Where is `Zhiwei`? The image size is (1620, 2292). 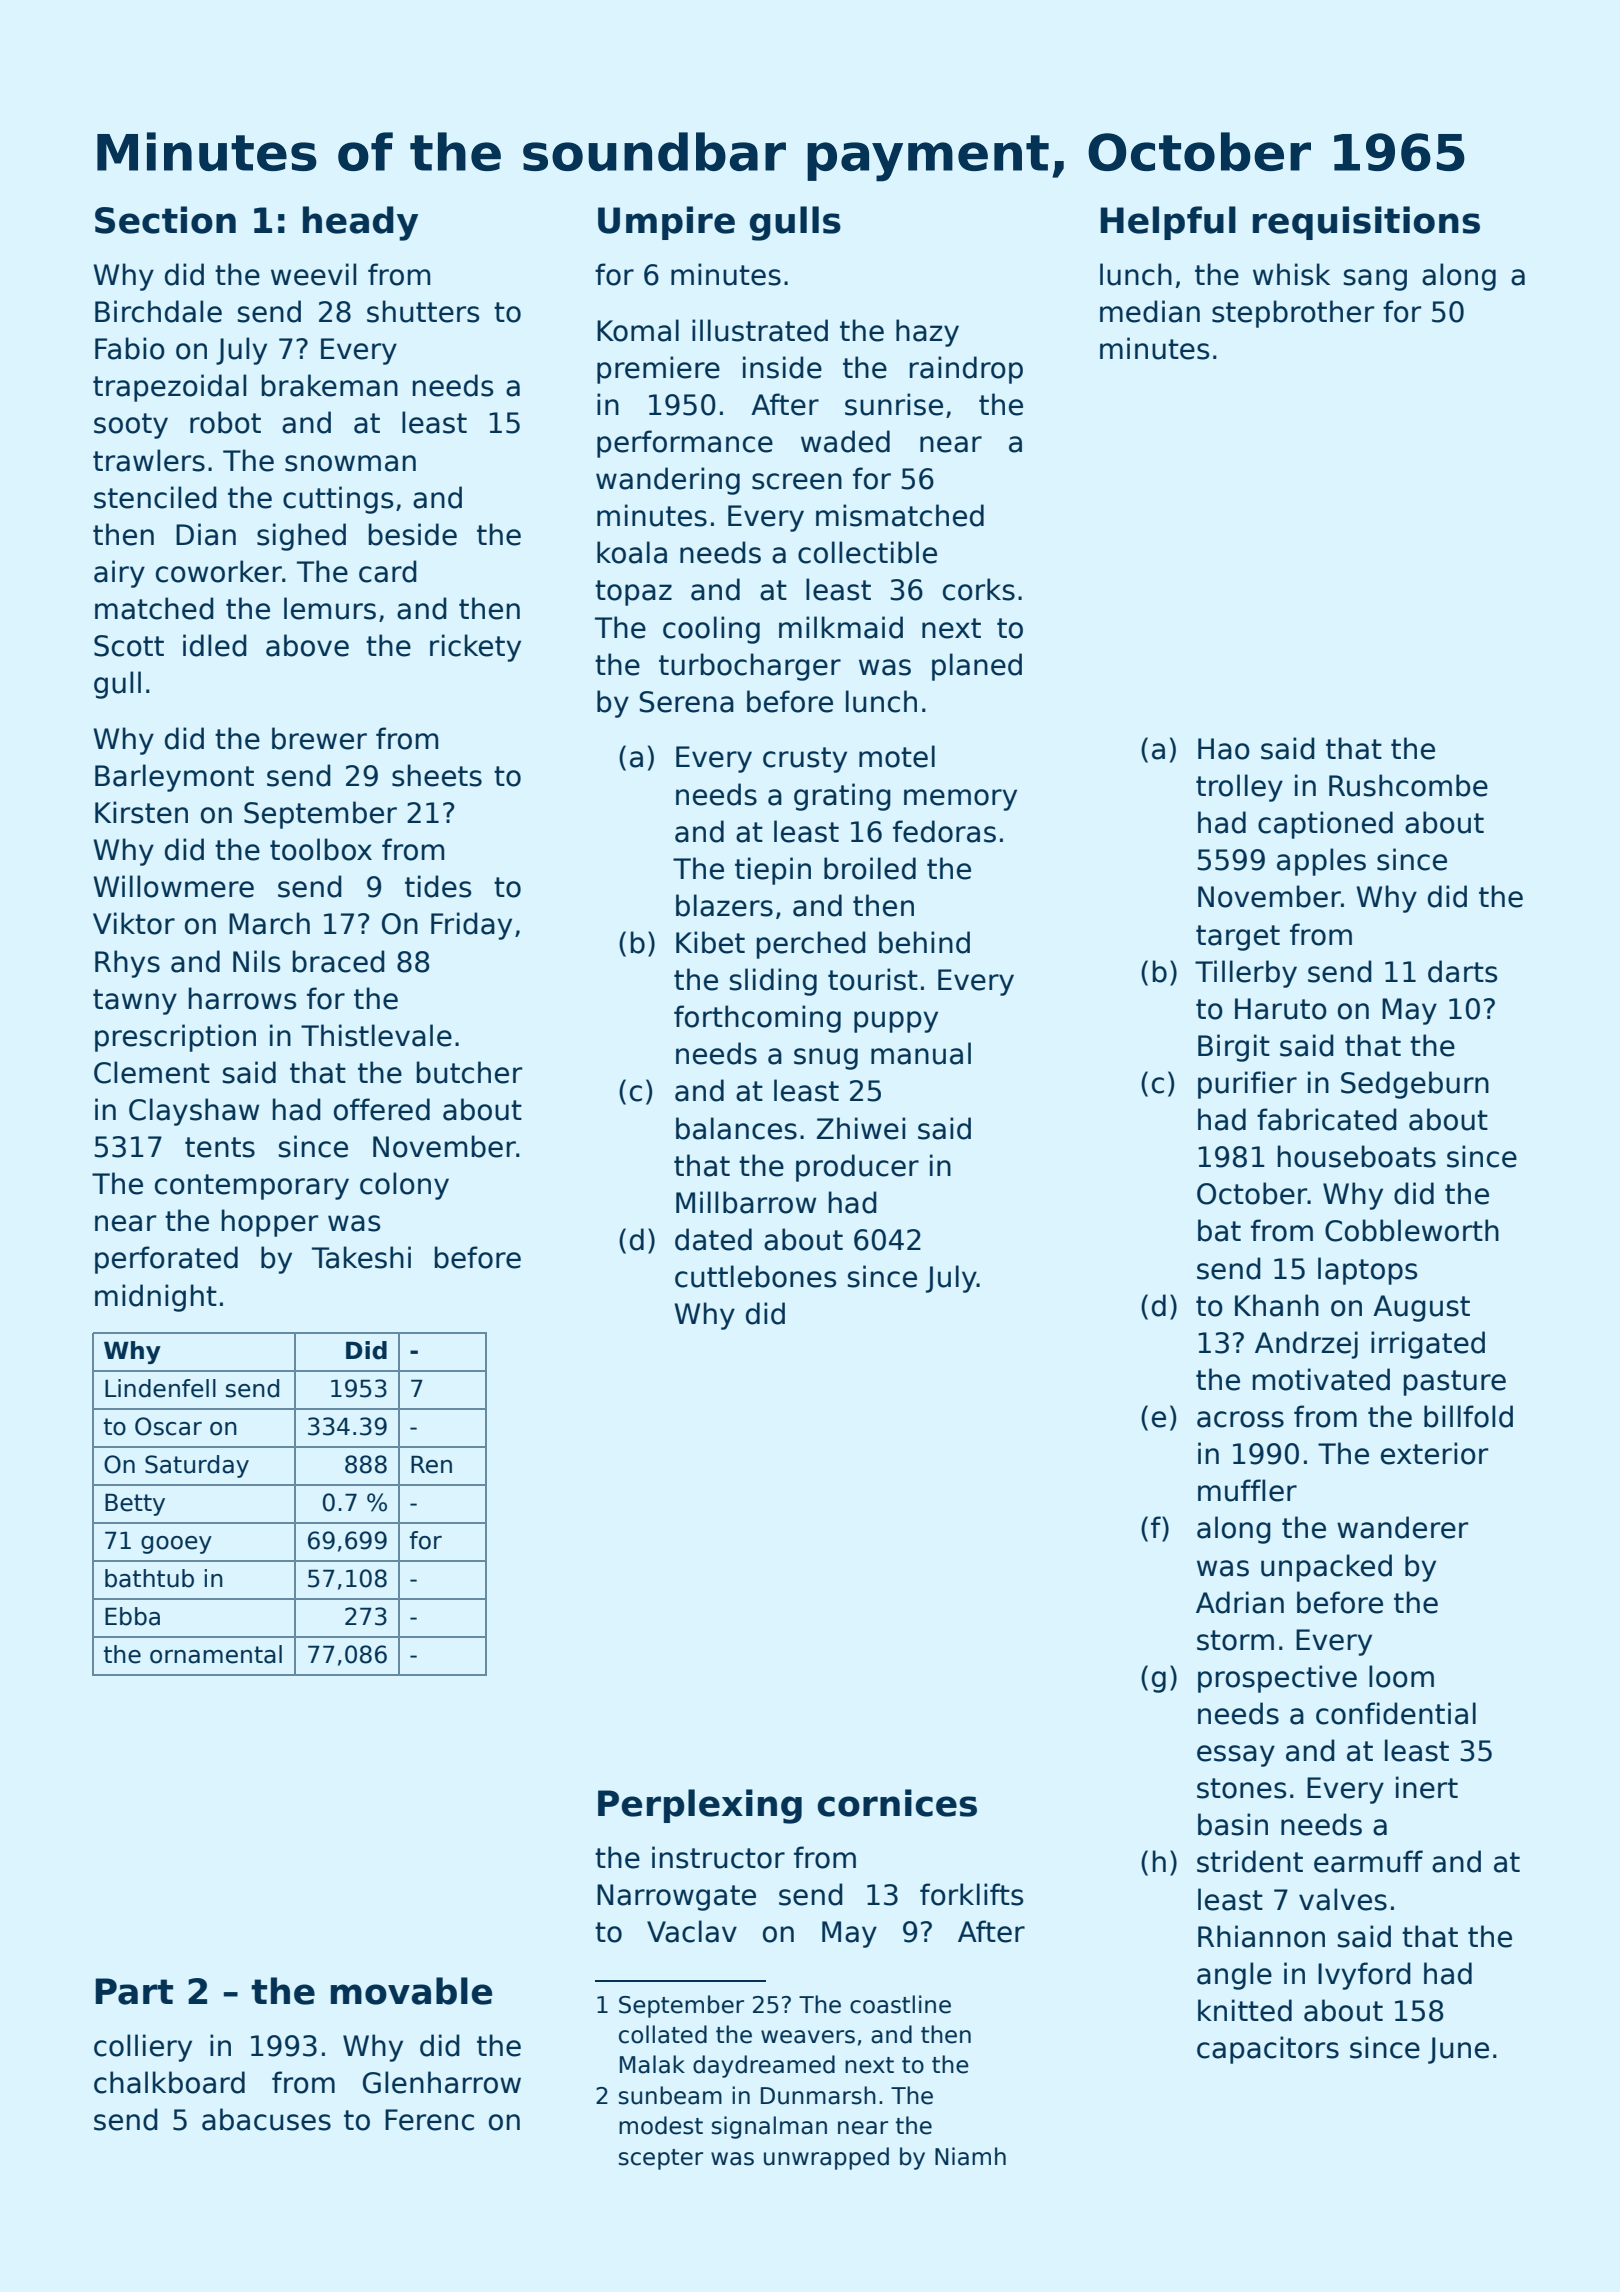
Zhiwei is located at coordinates (861, 1128).
